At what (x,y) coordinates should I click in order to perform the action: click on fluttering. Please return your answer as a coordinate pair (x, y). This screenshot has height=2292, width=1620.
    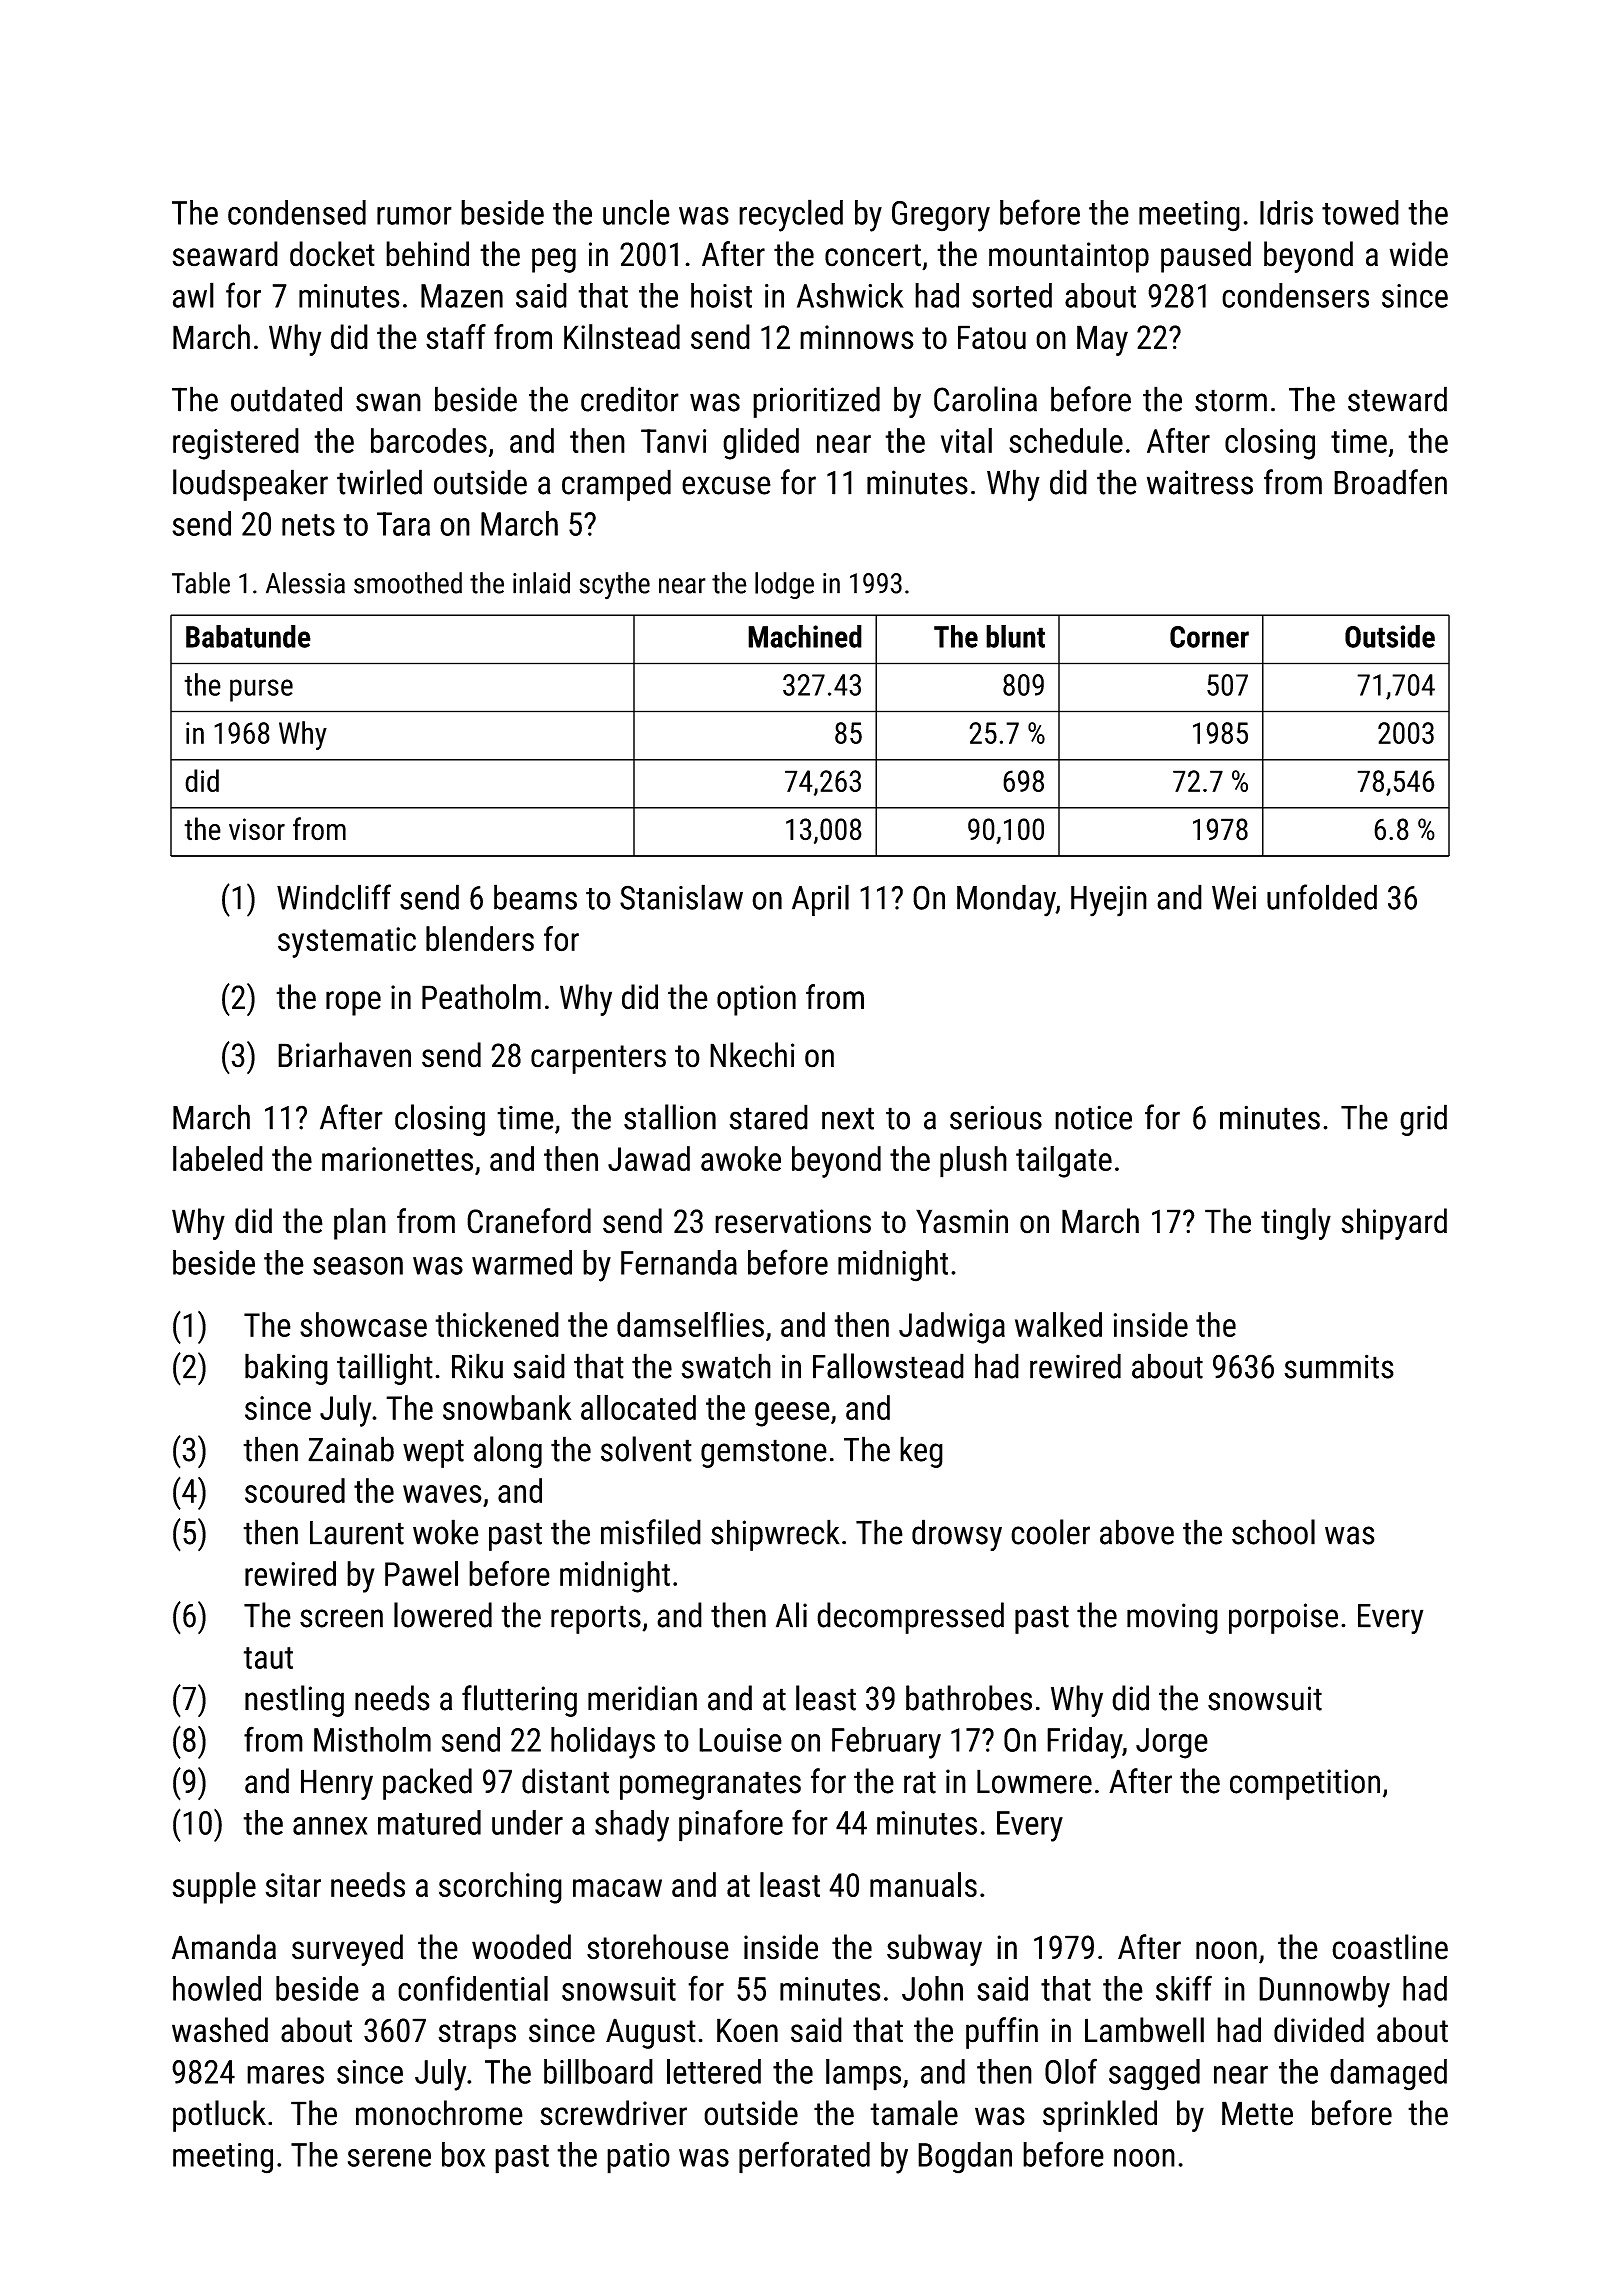
    Looking at the image, I should click on (519, 1701).
